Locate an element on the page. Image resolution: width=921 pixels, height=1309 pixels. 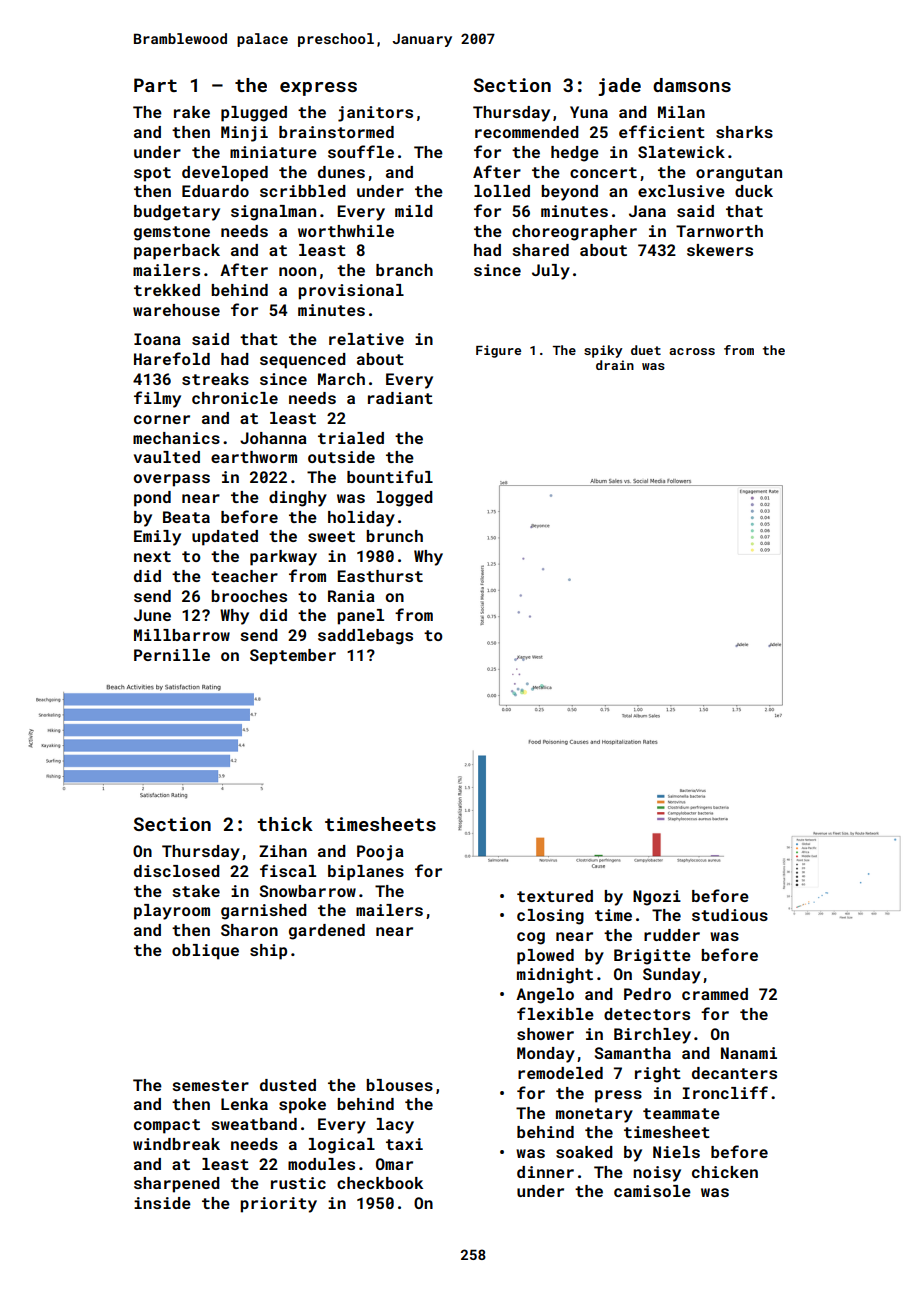
janitors is located at coordinates (375, 114).
